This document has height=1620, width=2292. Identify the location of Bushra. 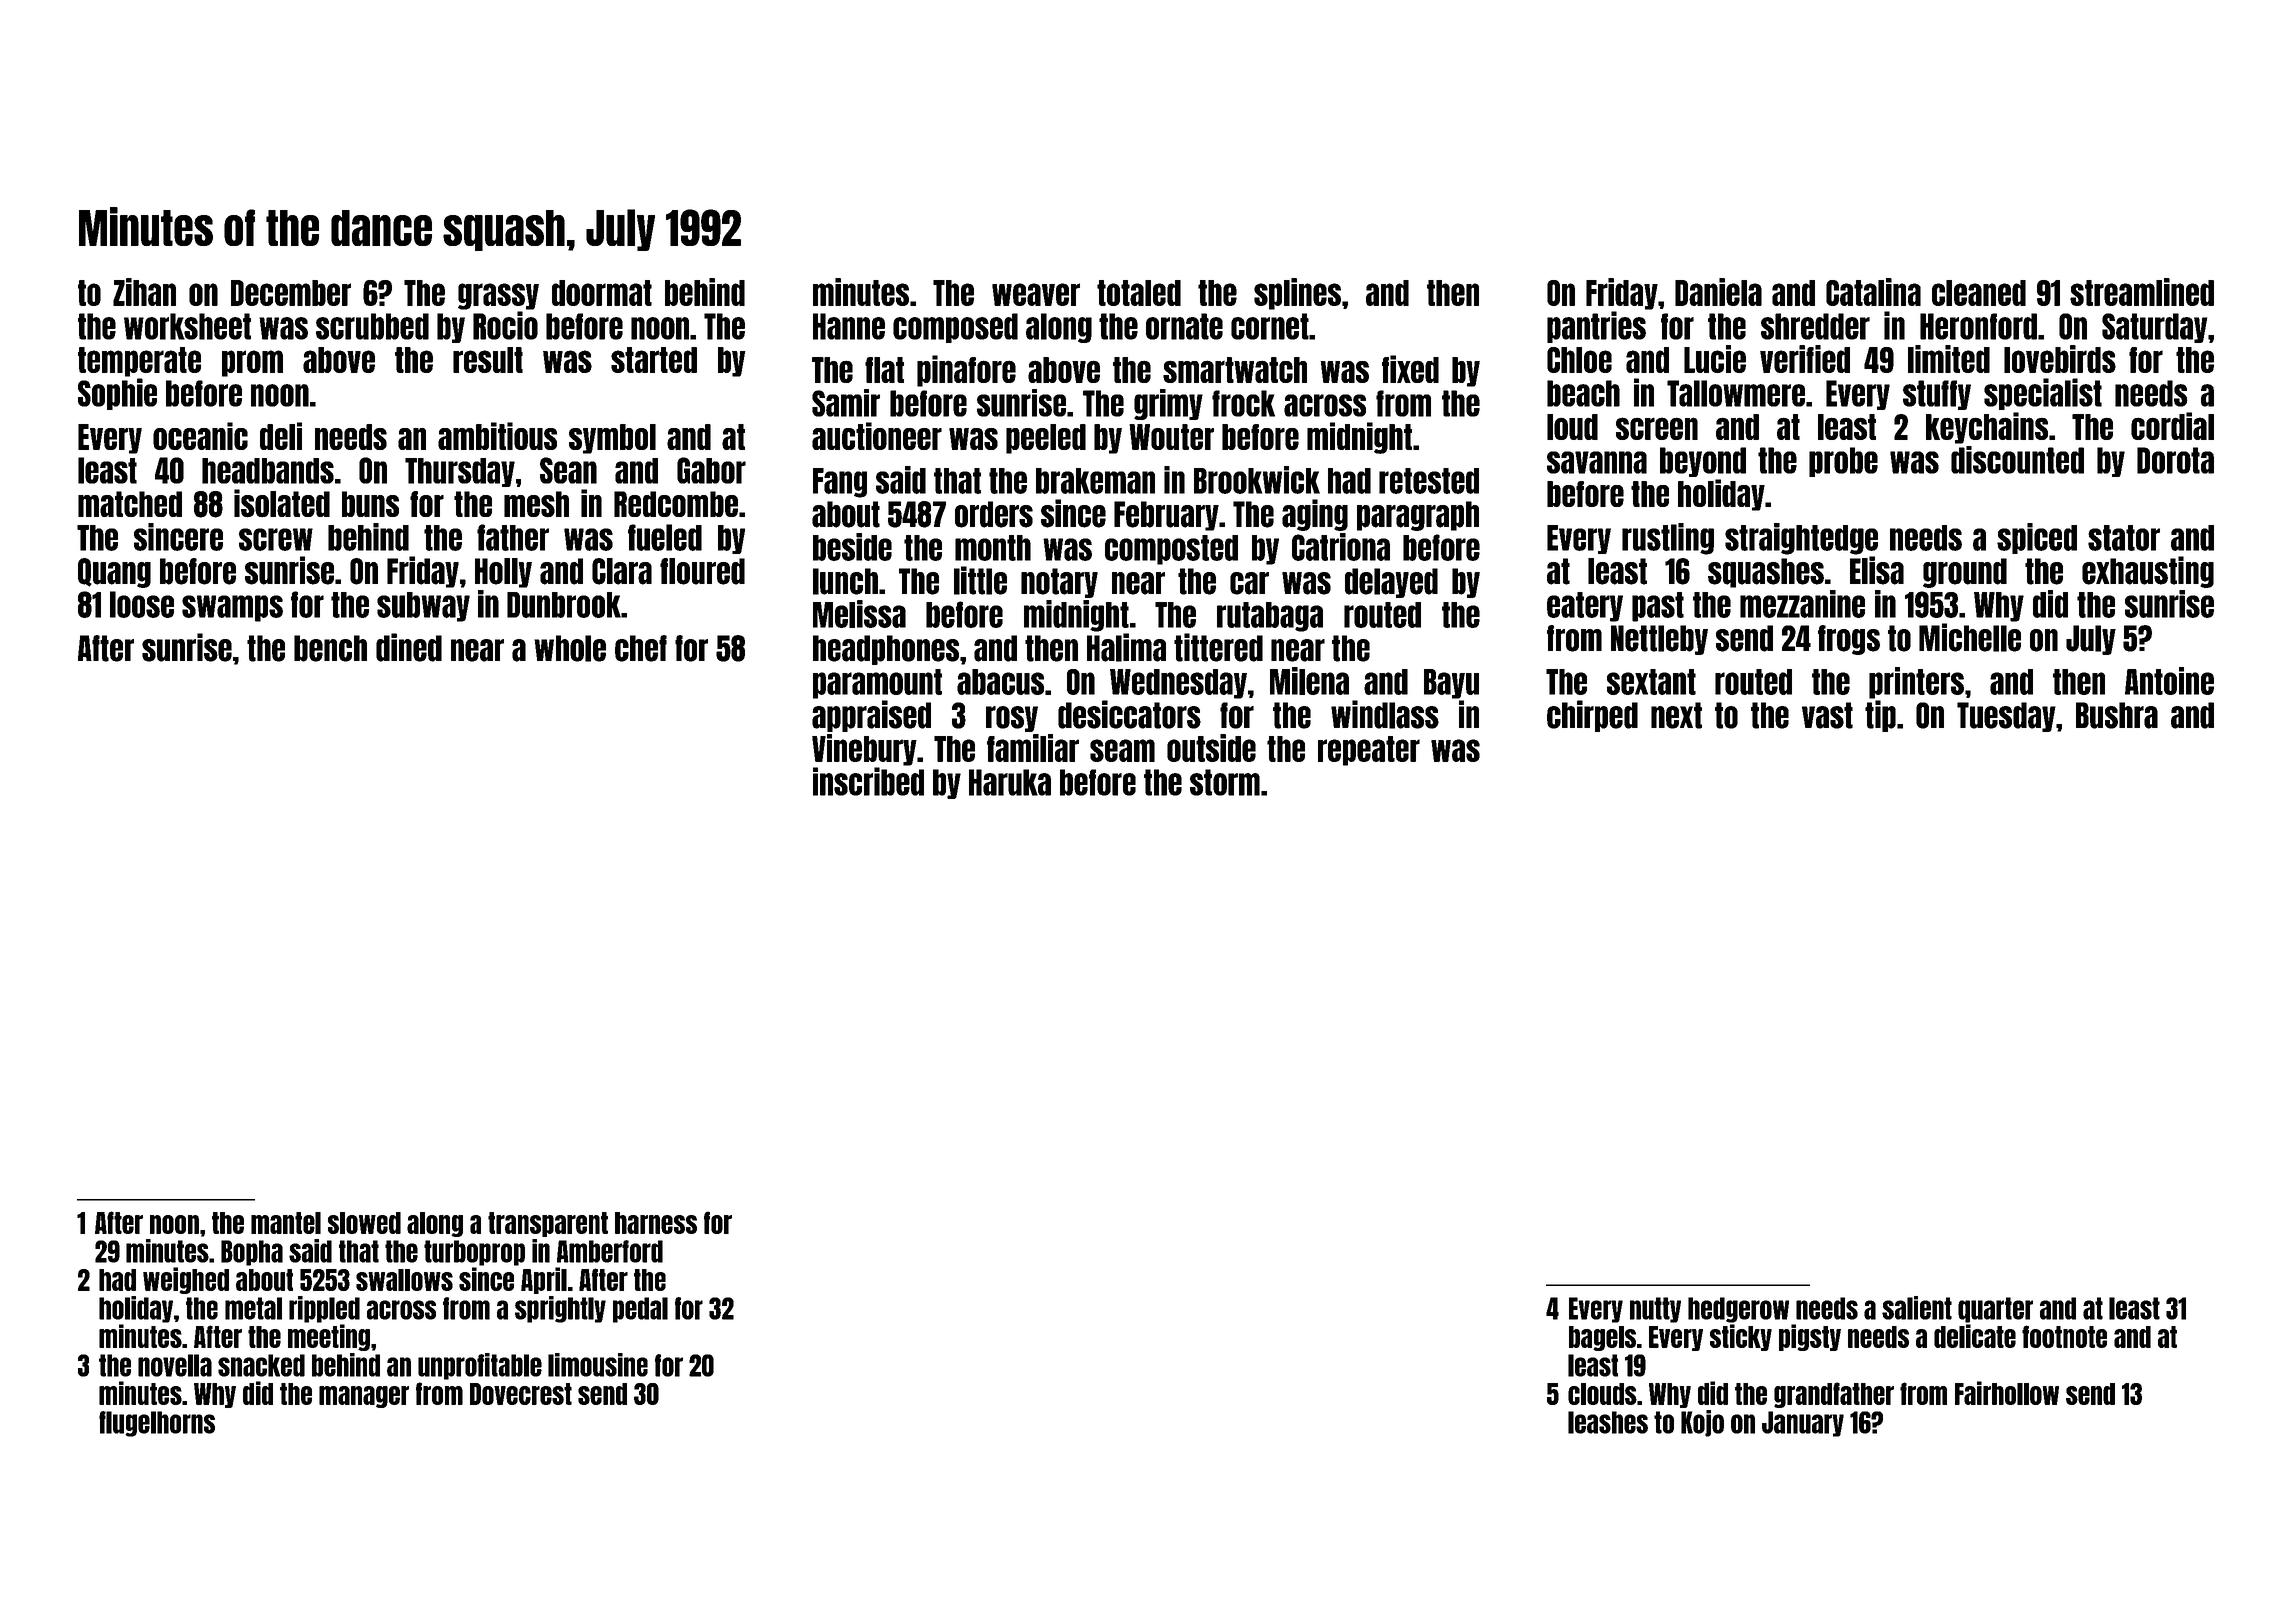
(2117, 715).
